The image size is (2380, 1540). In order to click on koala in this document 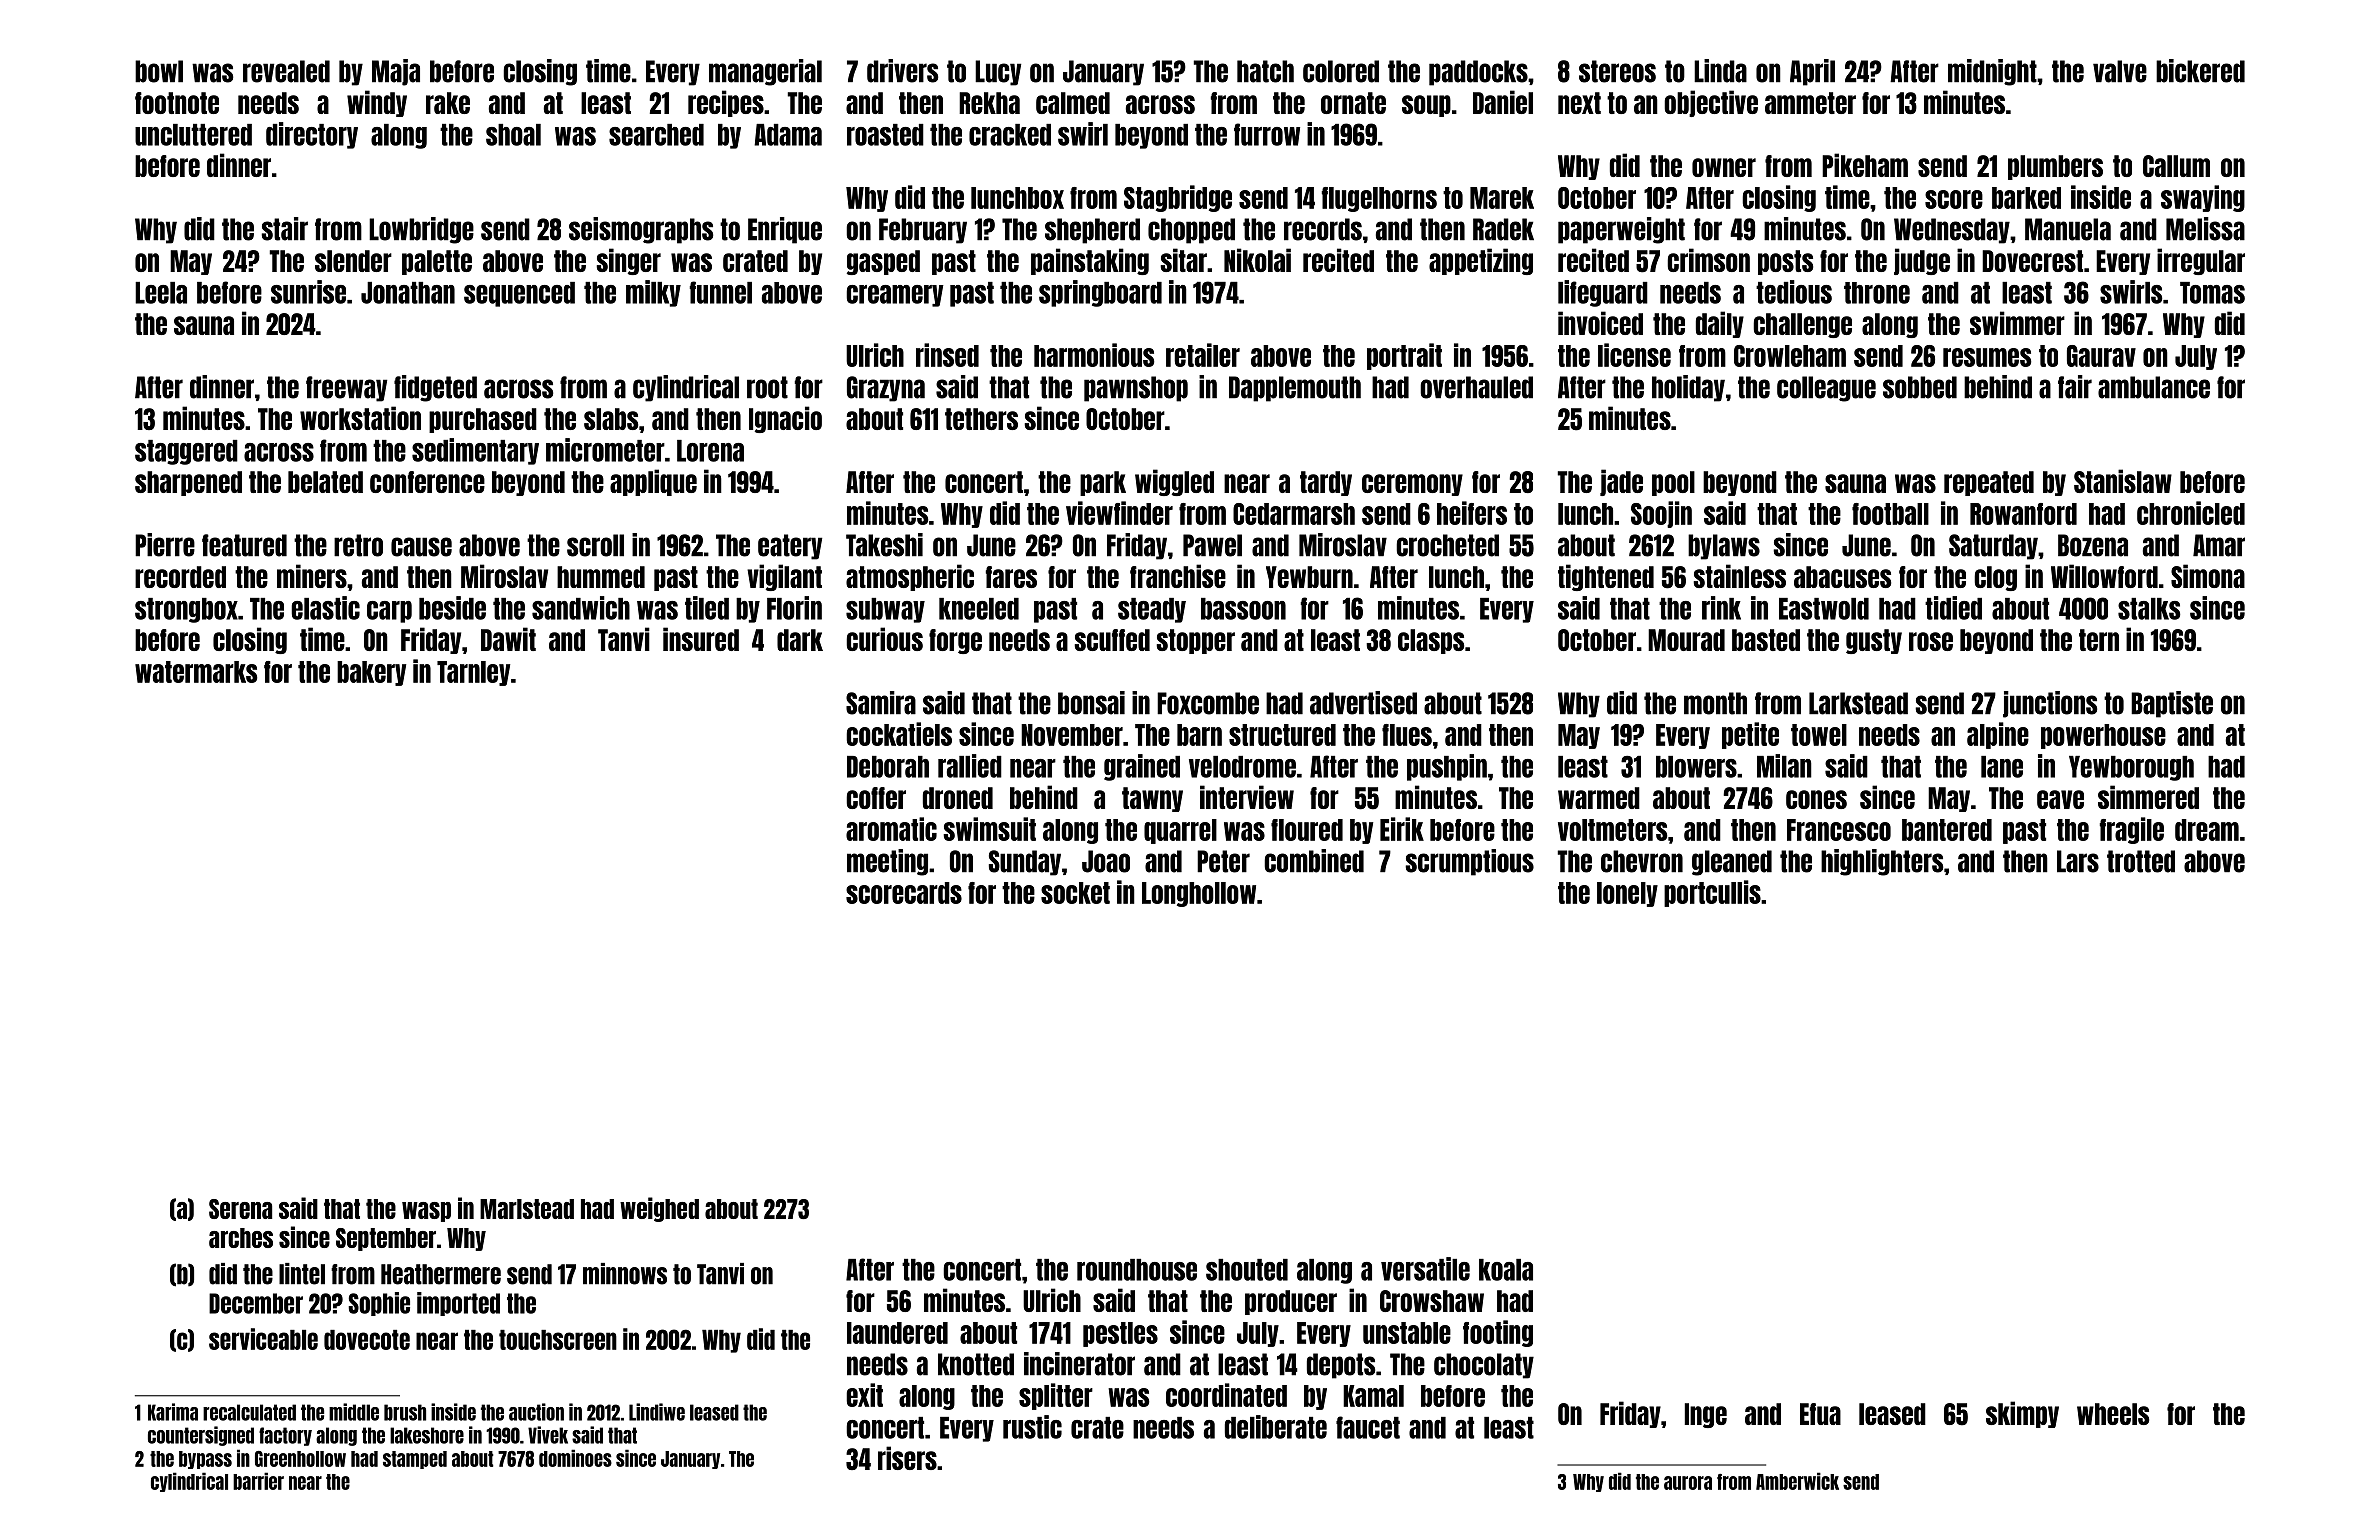, I will do `click(1506, 1270)`.
